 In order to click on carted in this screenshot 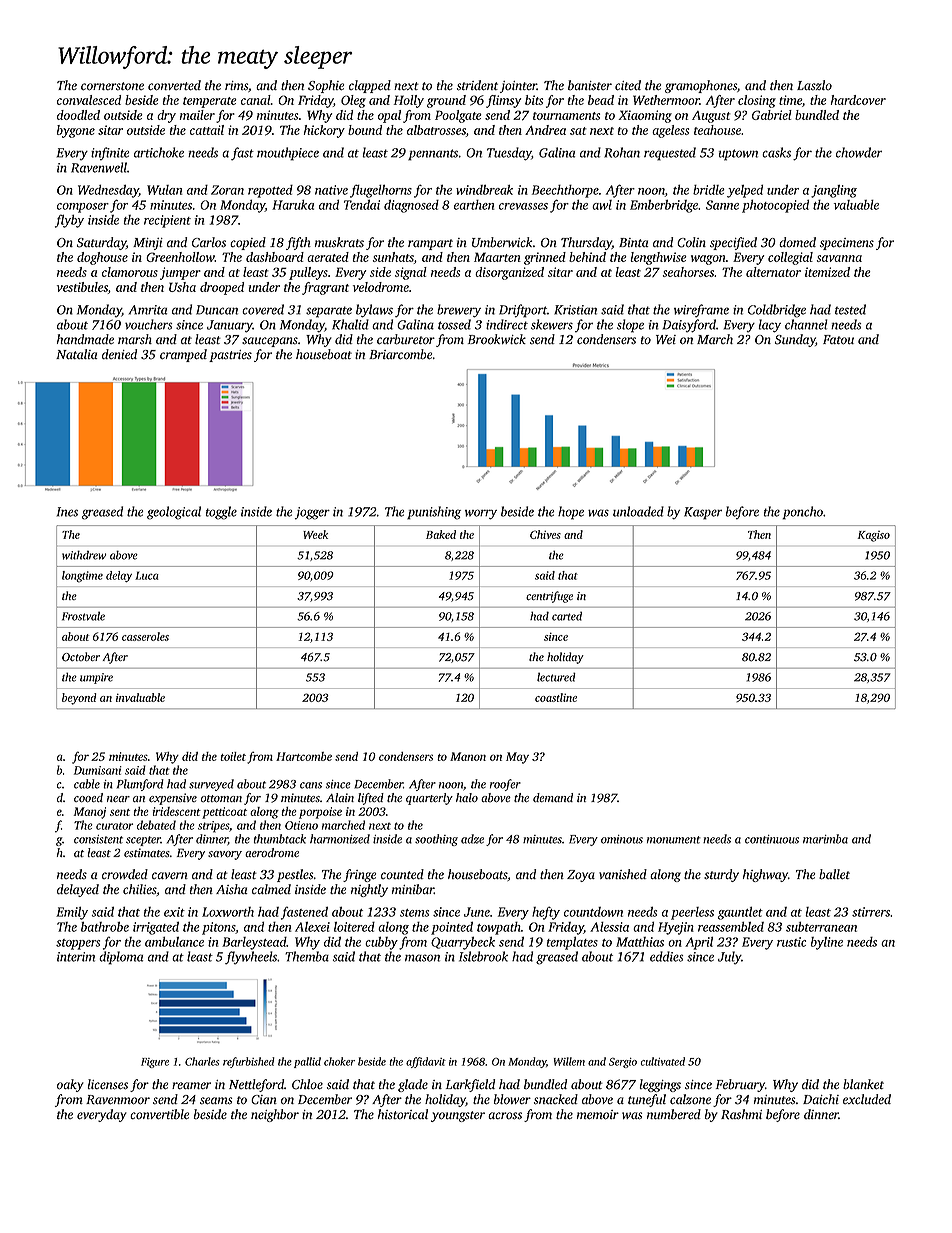, I will do `click(567, 616)`.
